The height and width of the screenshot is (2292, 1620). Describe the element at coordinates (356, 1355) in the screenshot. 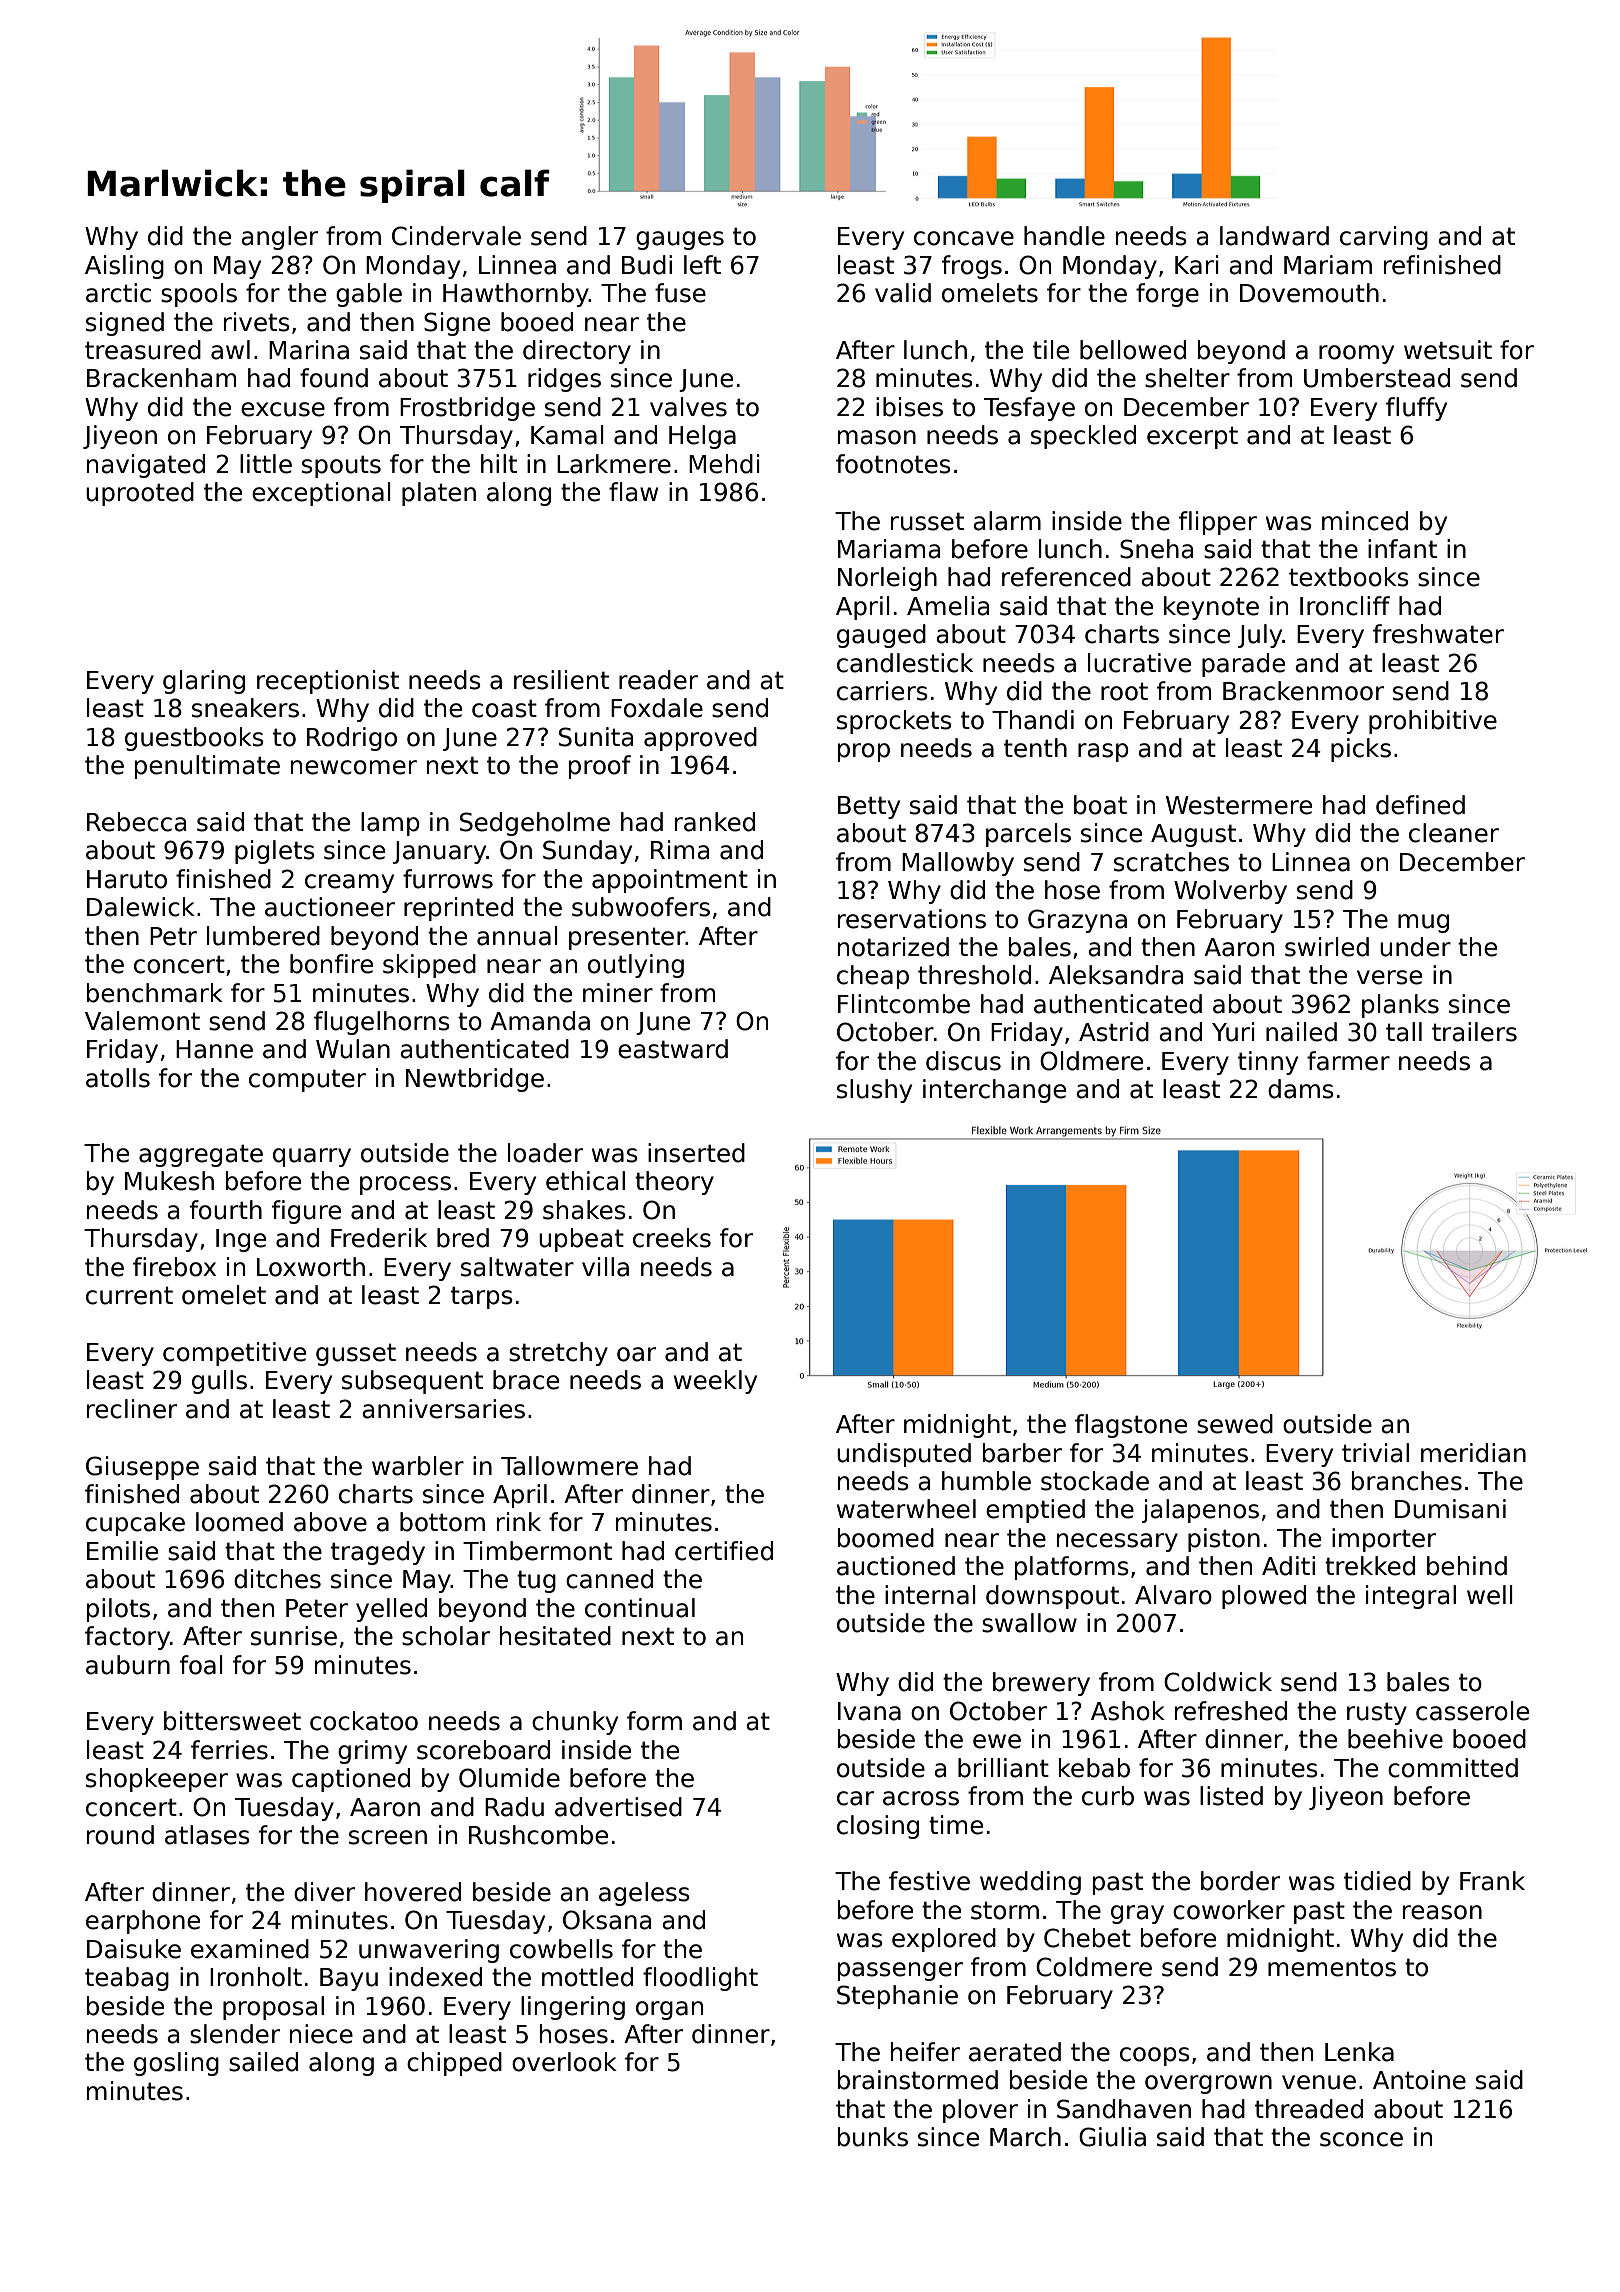

I see `gusset` at that location.
